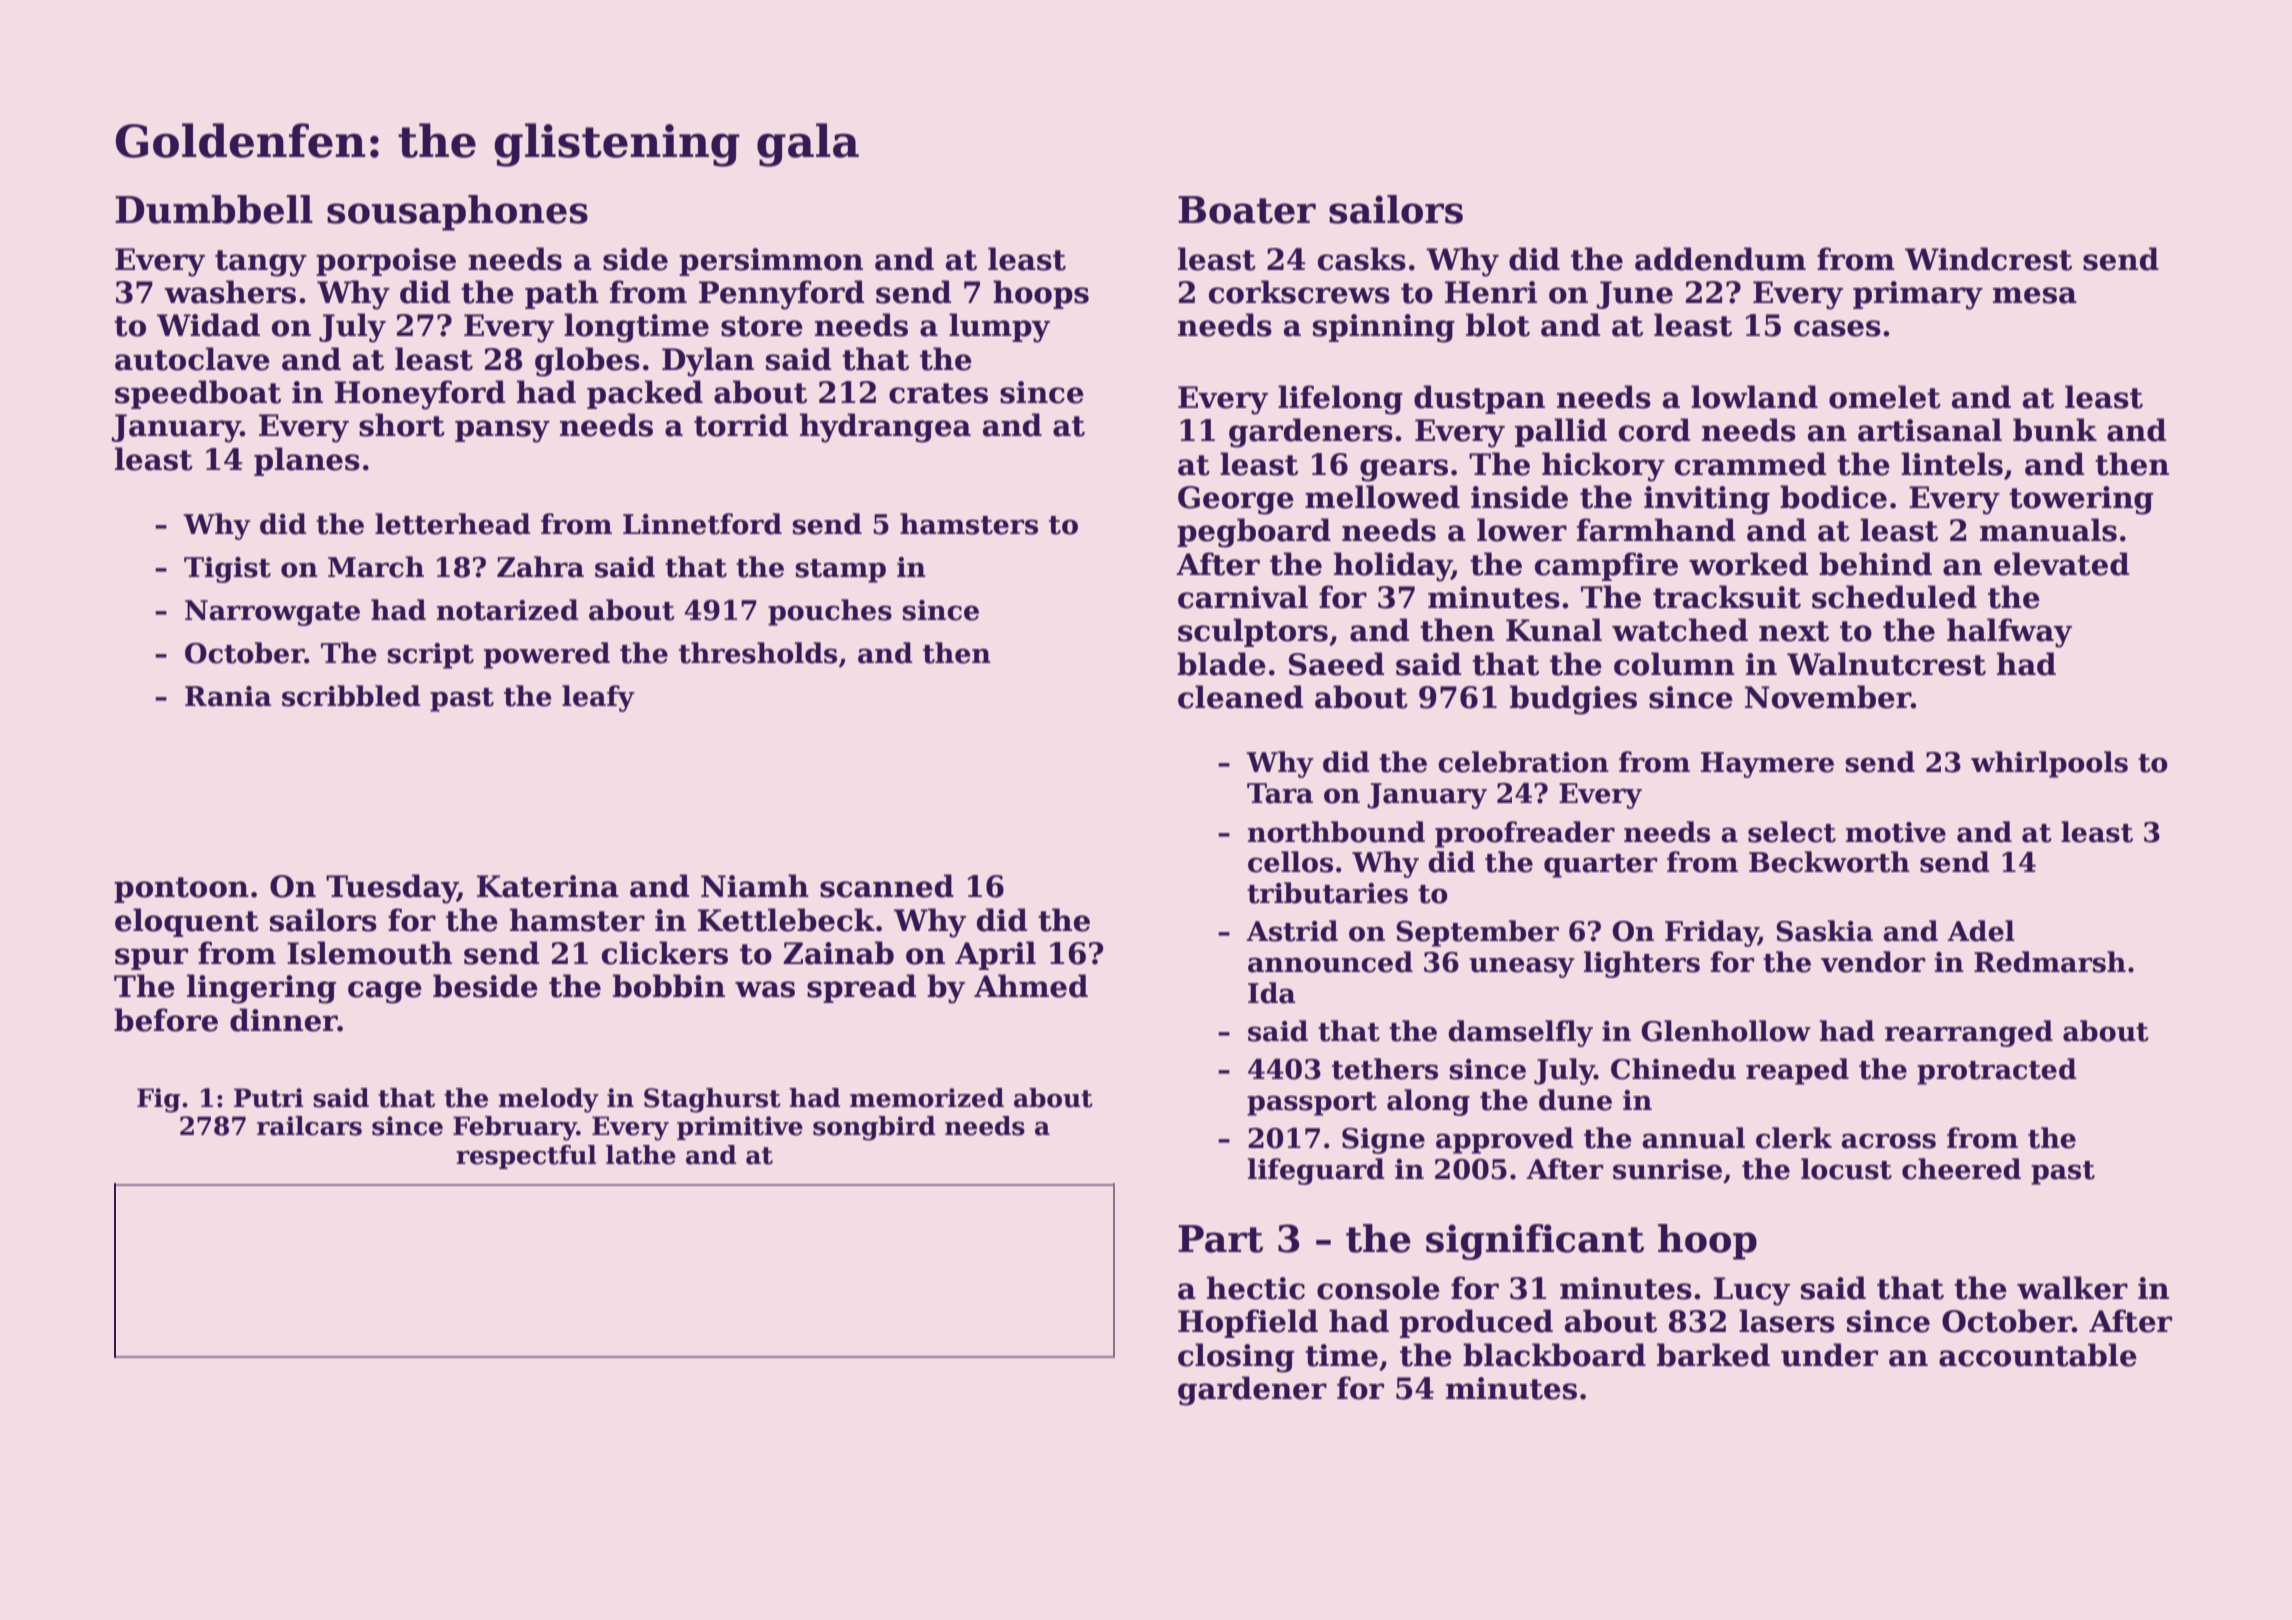 Image resolution: width=2292 pixels, height=1620 pixels. Describe the element at coordinates (1316, 1171) in the screenshot. I see `lifeguard` at that location.
